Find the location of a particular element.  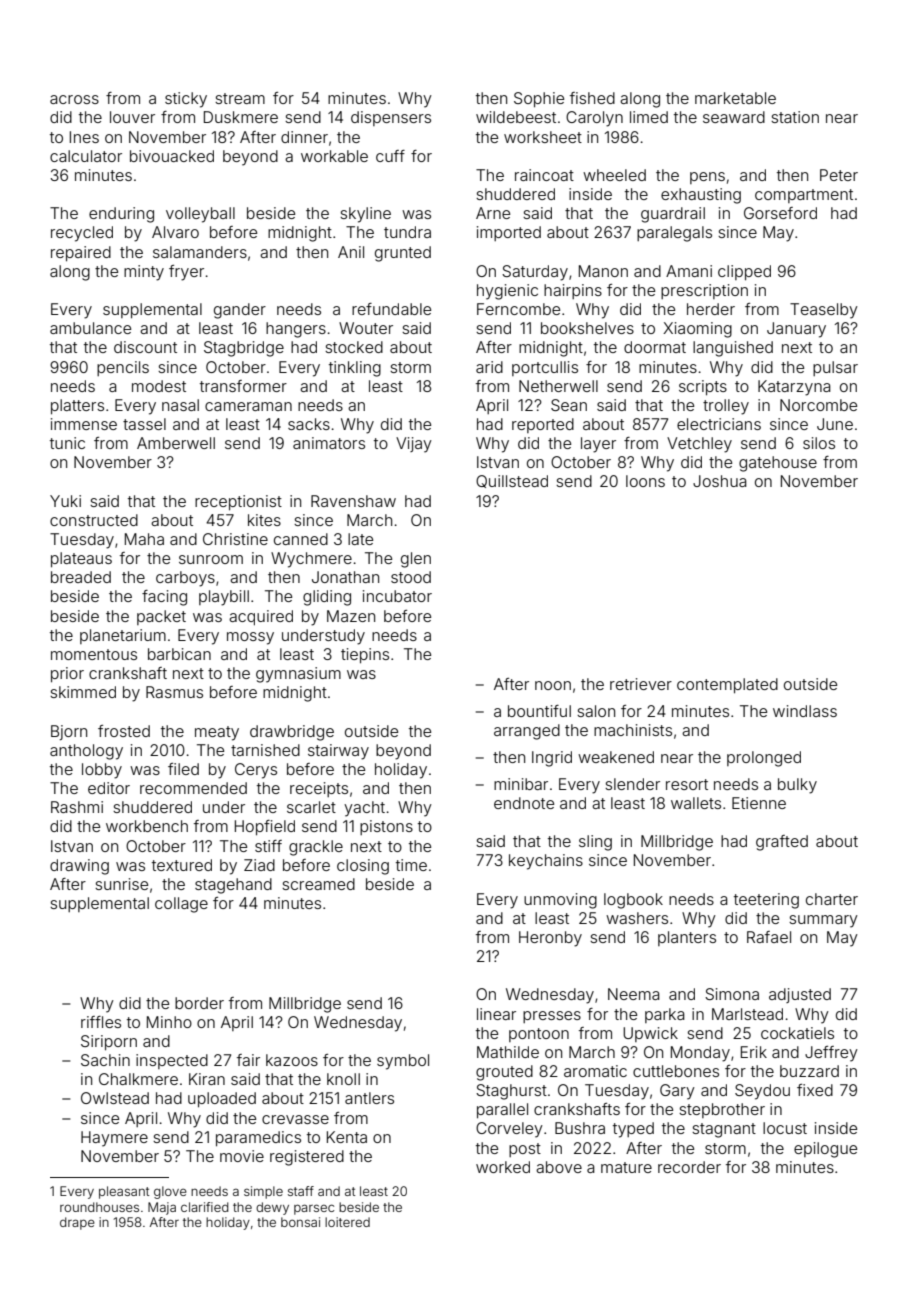

bivouacked is located at coordinates (172, 156).
